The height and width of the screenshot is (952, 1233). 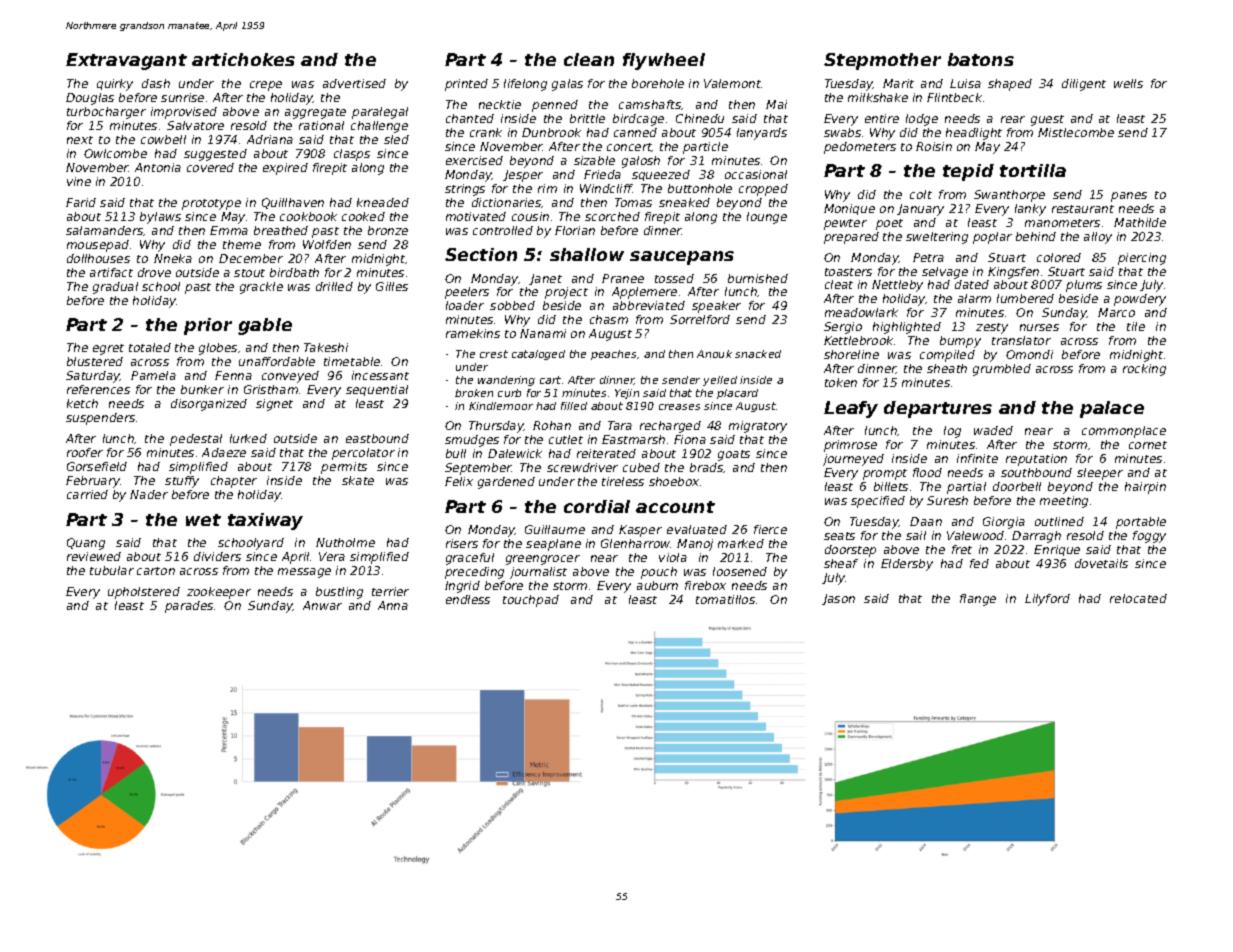 What do you see at coordinates (978, 600) in the screenshot?
I see `flange` at bounding box center [978, 600].
